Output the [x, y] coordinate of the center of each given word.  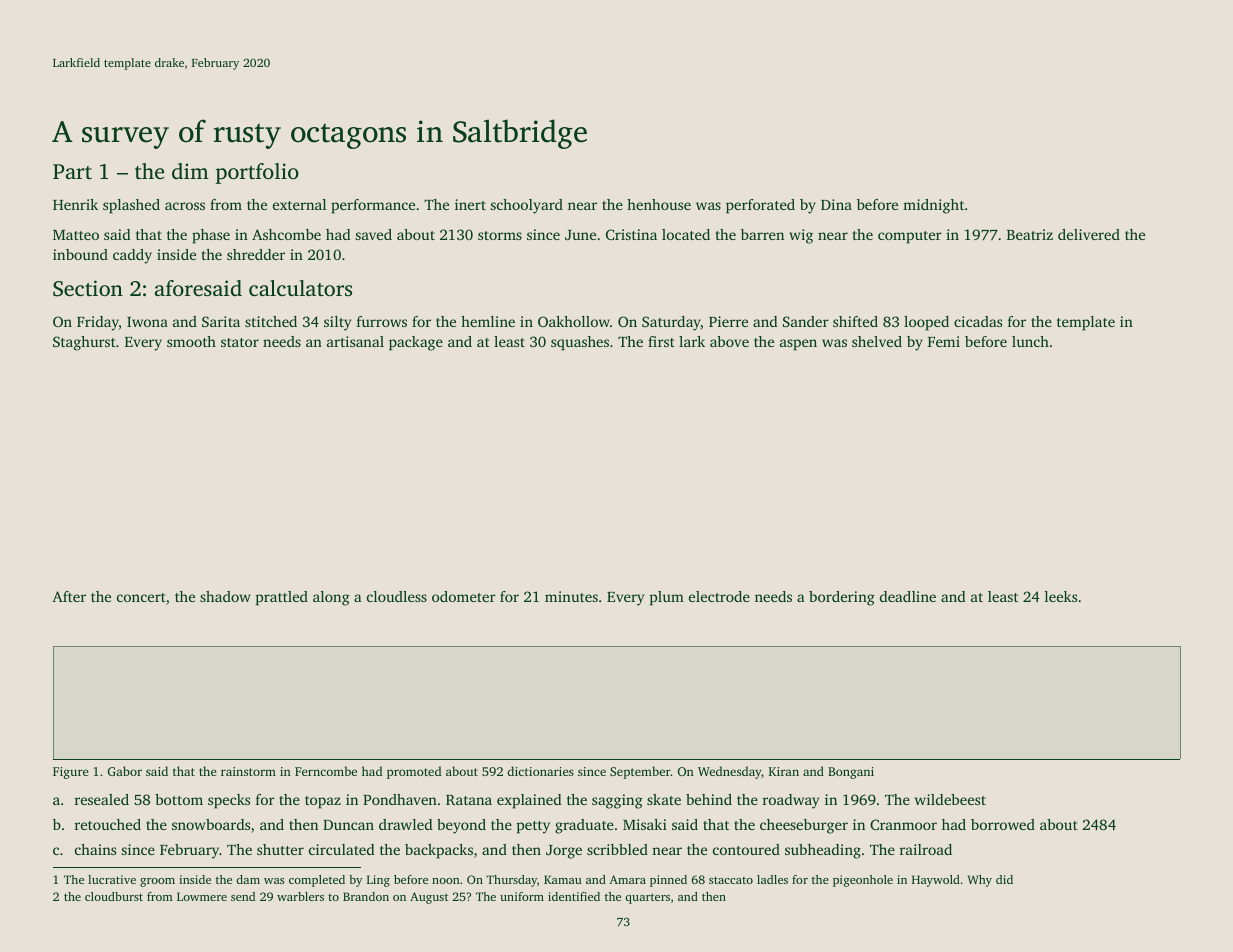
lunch [1030, 341]
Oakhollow [574, 321]
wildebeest [950, 799]
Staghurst [84, 343]
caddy [132, 256]
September [640, 772]
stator [240, 342]
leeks [1061, 596]
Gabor [125, 771]
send [243, 896]
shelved [877, 341]
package [416, 343]
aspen [798, 345]
